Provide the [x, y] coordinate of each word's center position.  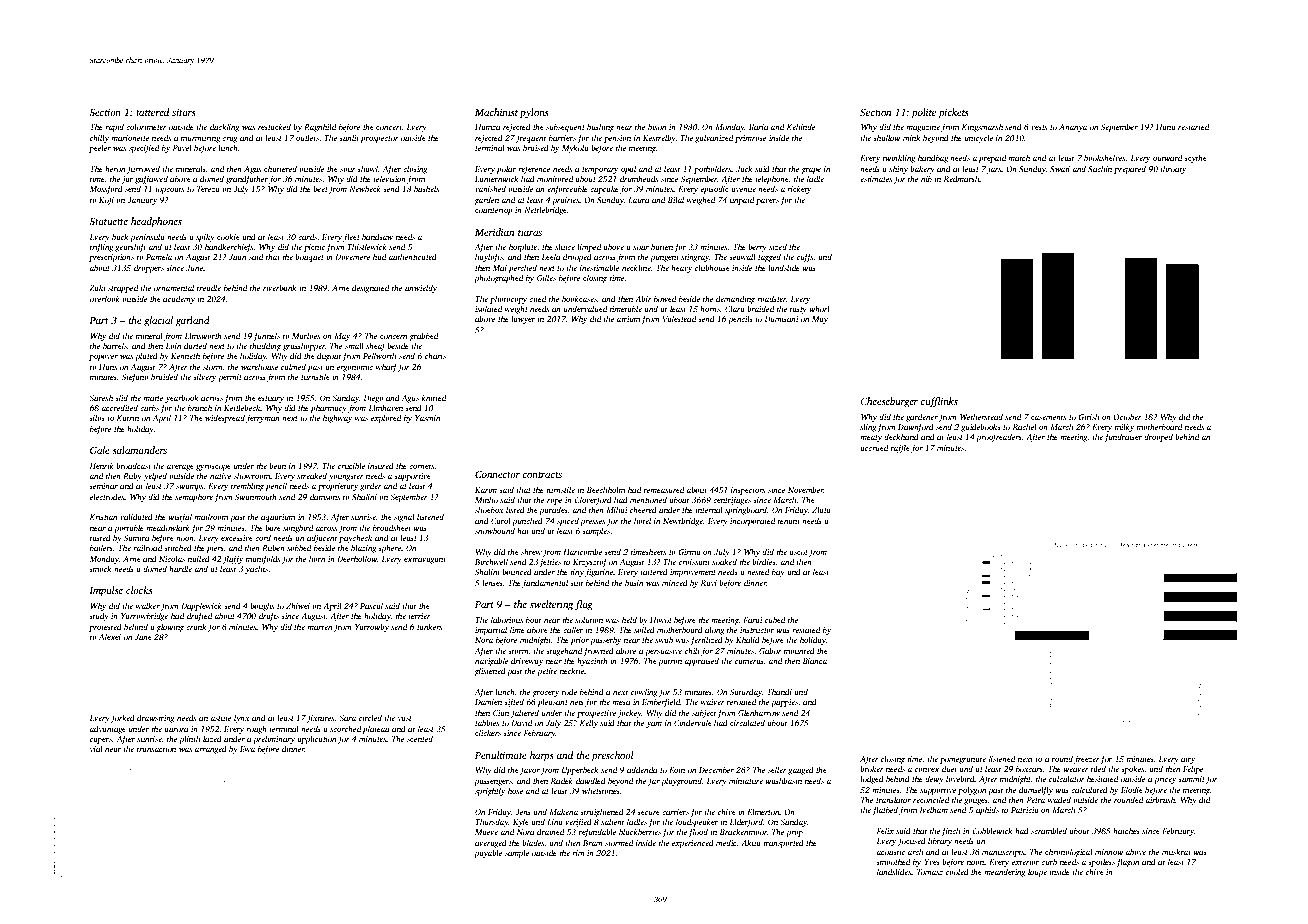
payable [488, 854]
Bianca [815, 661]
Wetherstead [981, 416]
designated [370, 288]
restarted [1193, 126]
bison [657, 126]
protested [105, 628]
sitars [184, 112]
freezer [1087, 759]
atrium [628, 319]
